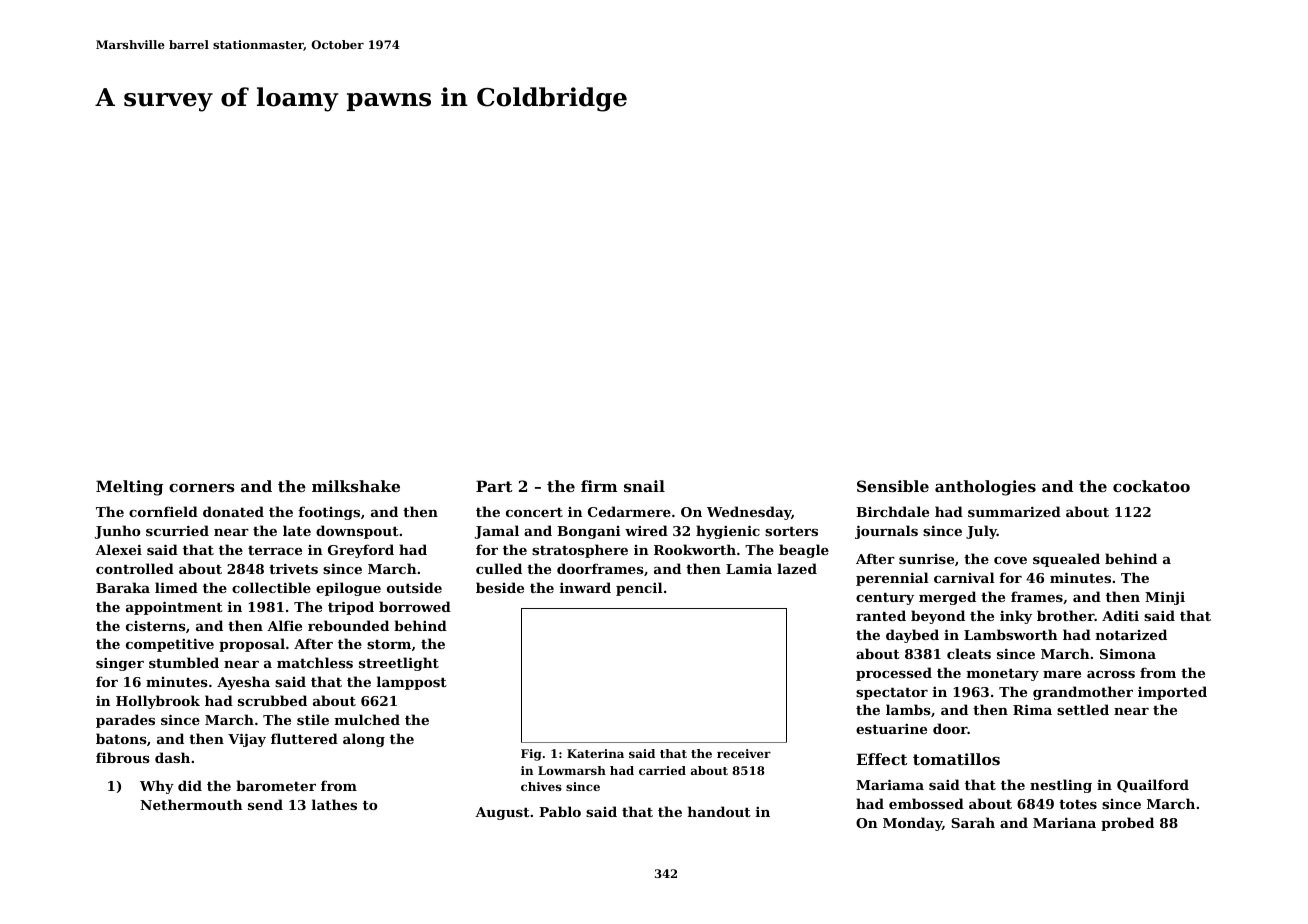 The height and width of the screenshot is (924, 1308). I want to click on did, so click(190, 785).
